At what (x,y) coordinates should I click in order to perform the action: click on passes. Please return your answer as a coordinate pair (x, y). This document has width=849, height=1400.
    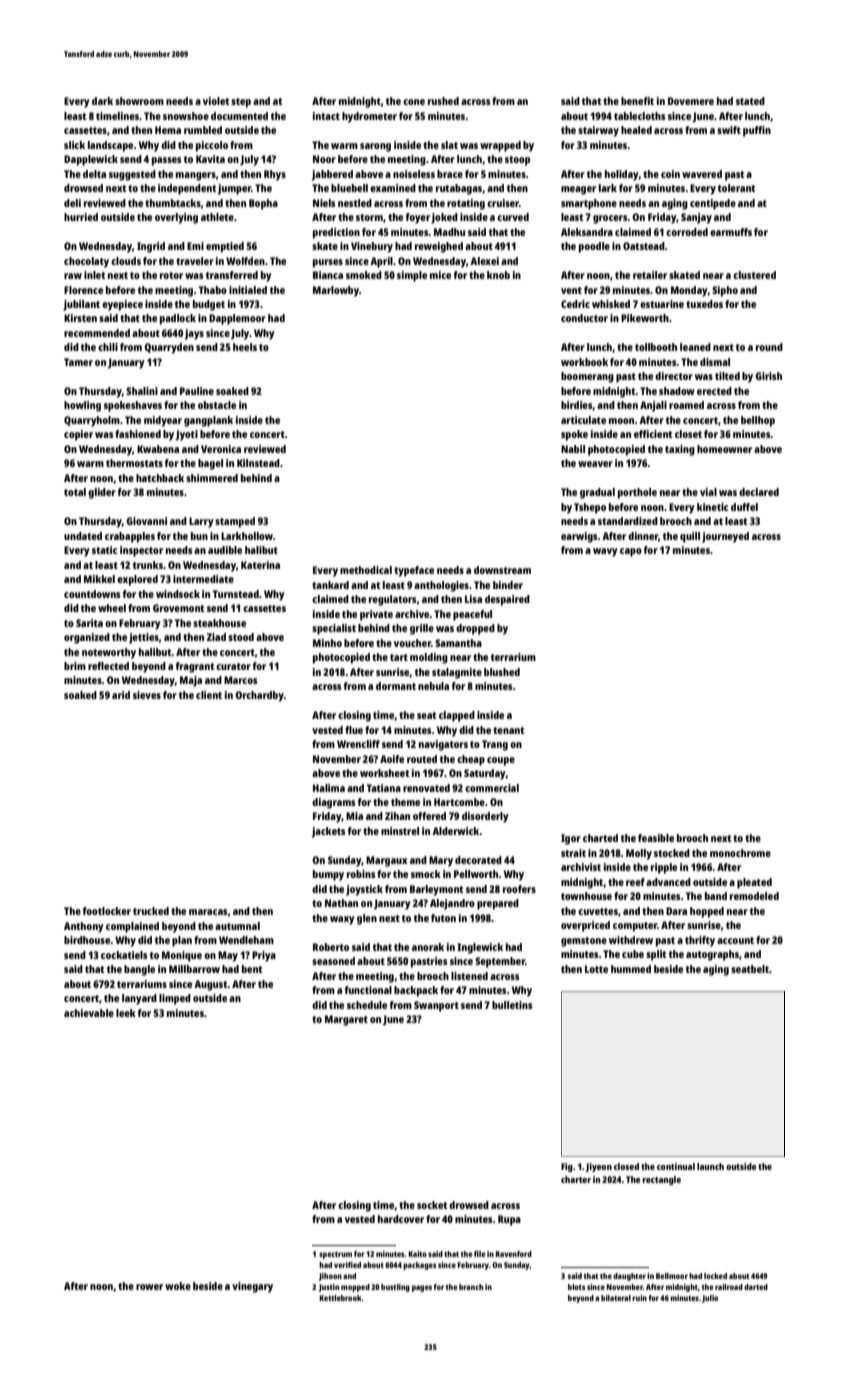
    Looking at the image, I should click on (167, 161).
